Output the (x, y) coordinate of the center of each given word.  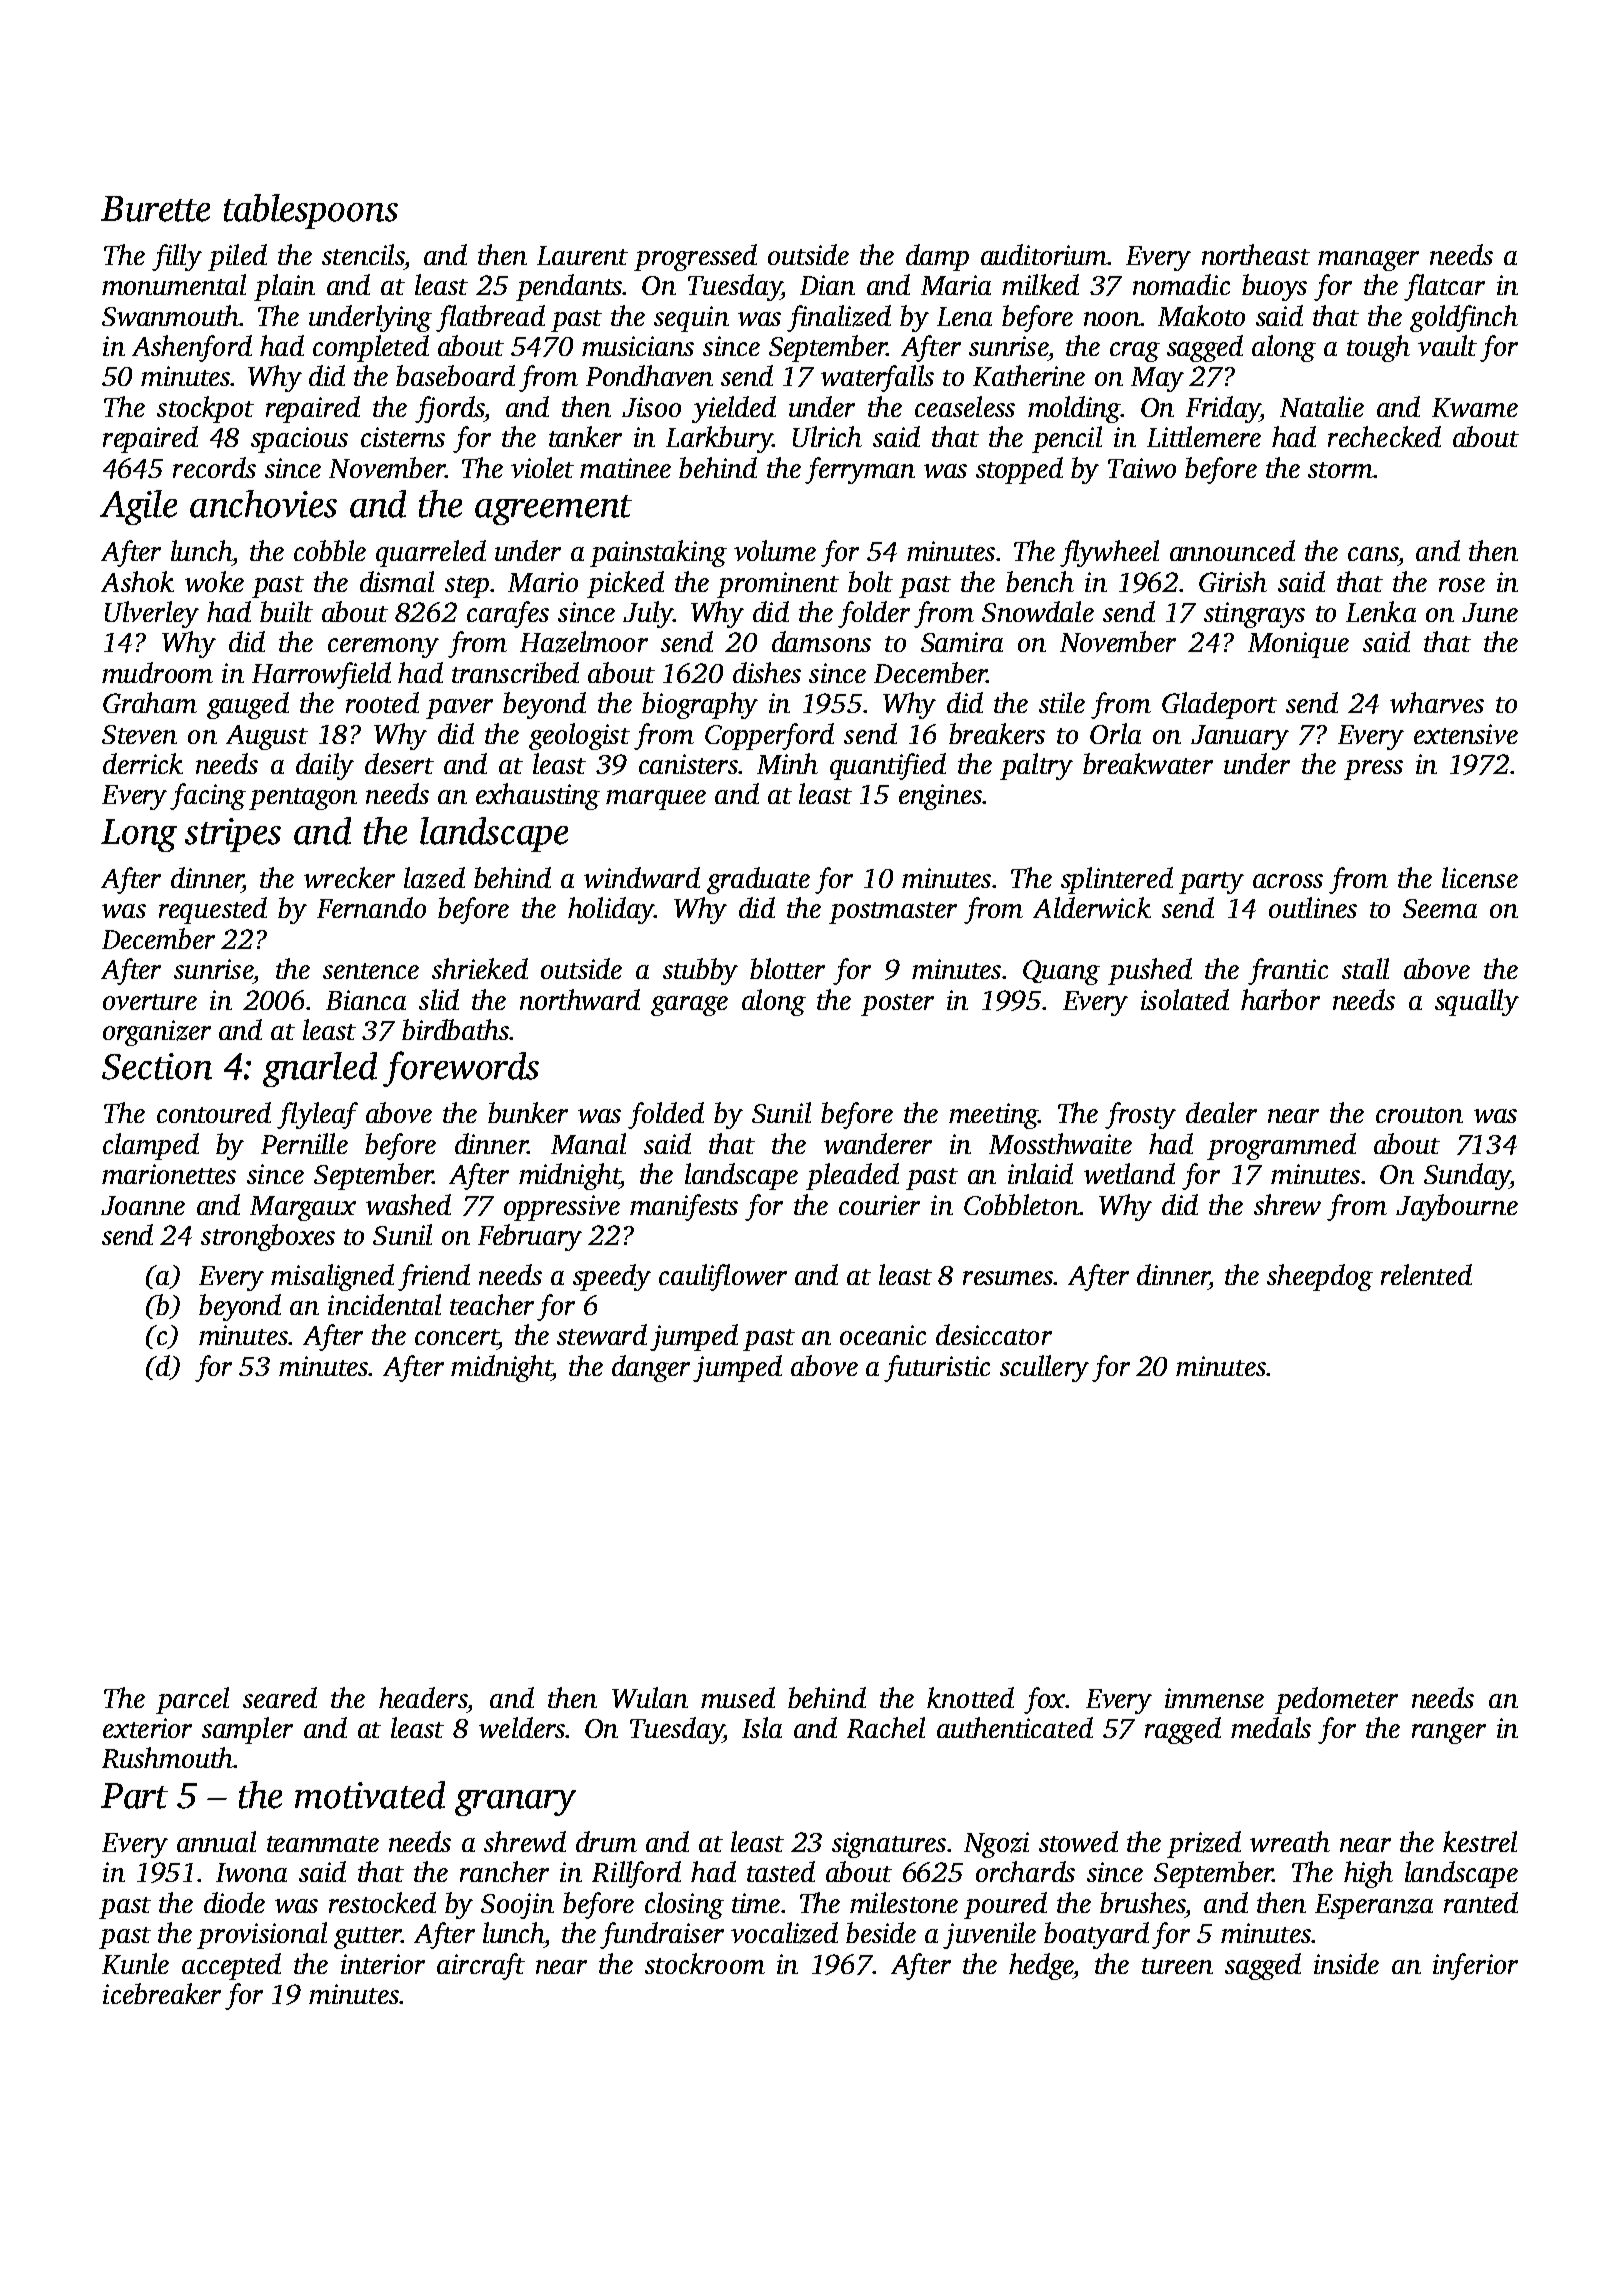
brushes (1142, 1902)
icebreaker (162, 1993)
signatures (889, 1845)
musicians (638, 346)
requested (213, 910)
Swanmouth (170, 315)
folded (666, 1115)
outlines (1313, 907)
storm (1340, 470)
